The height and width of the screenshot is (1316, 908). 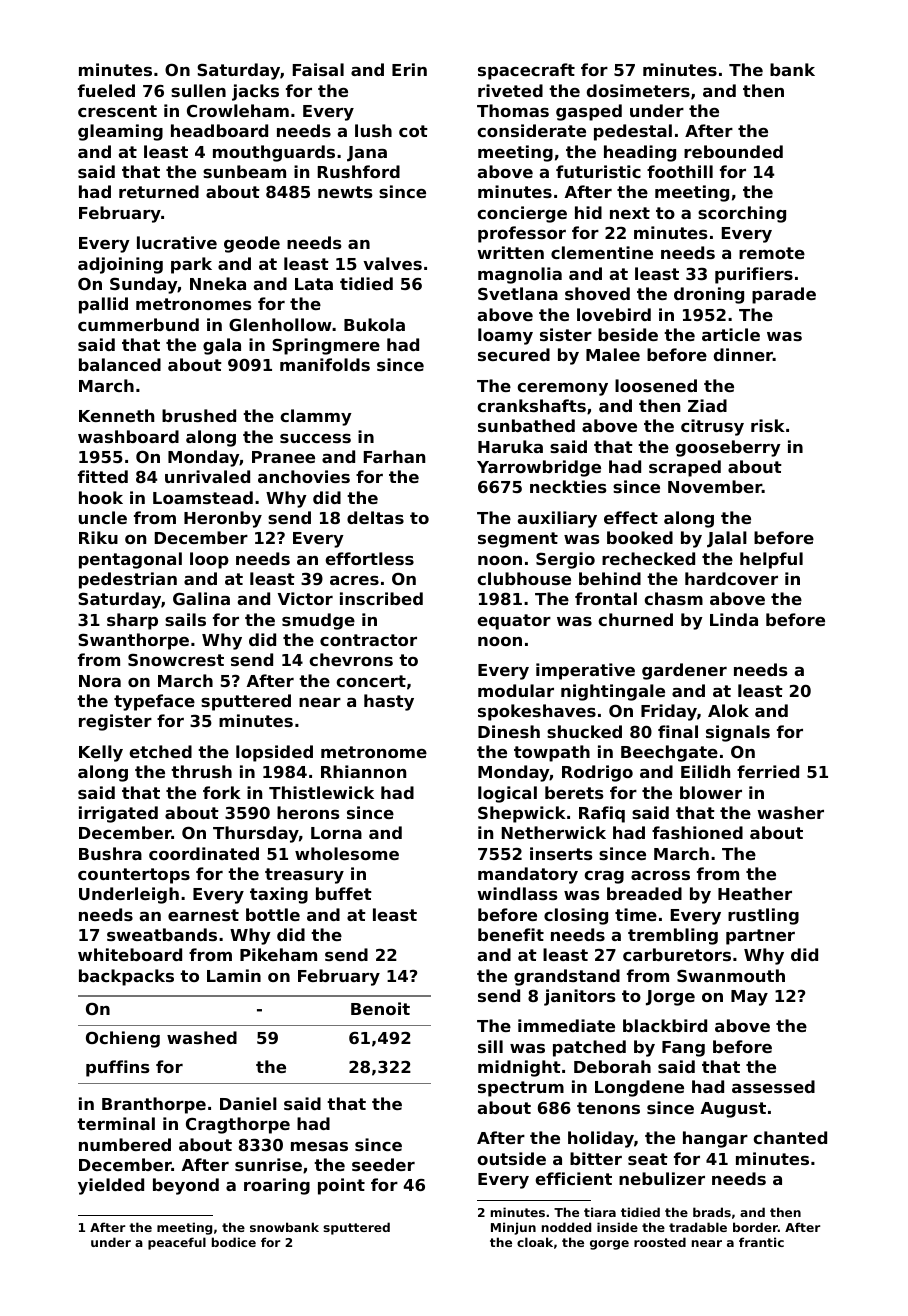 What do you see at coordinates (409, 69) in the screenshot?
I see `Erin` at bounding box center [409, 69].
